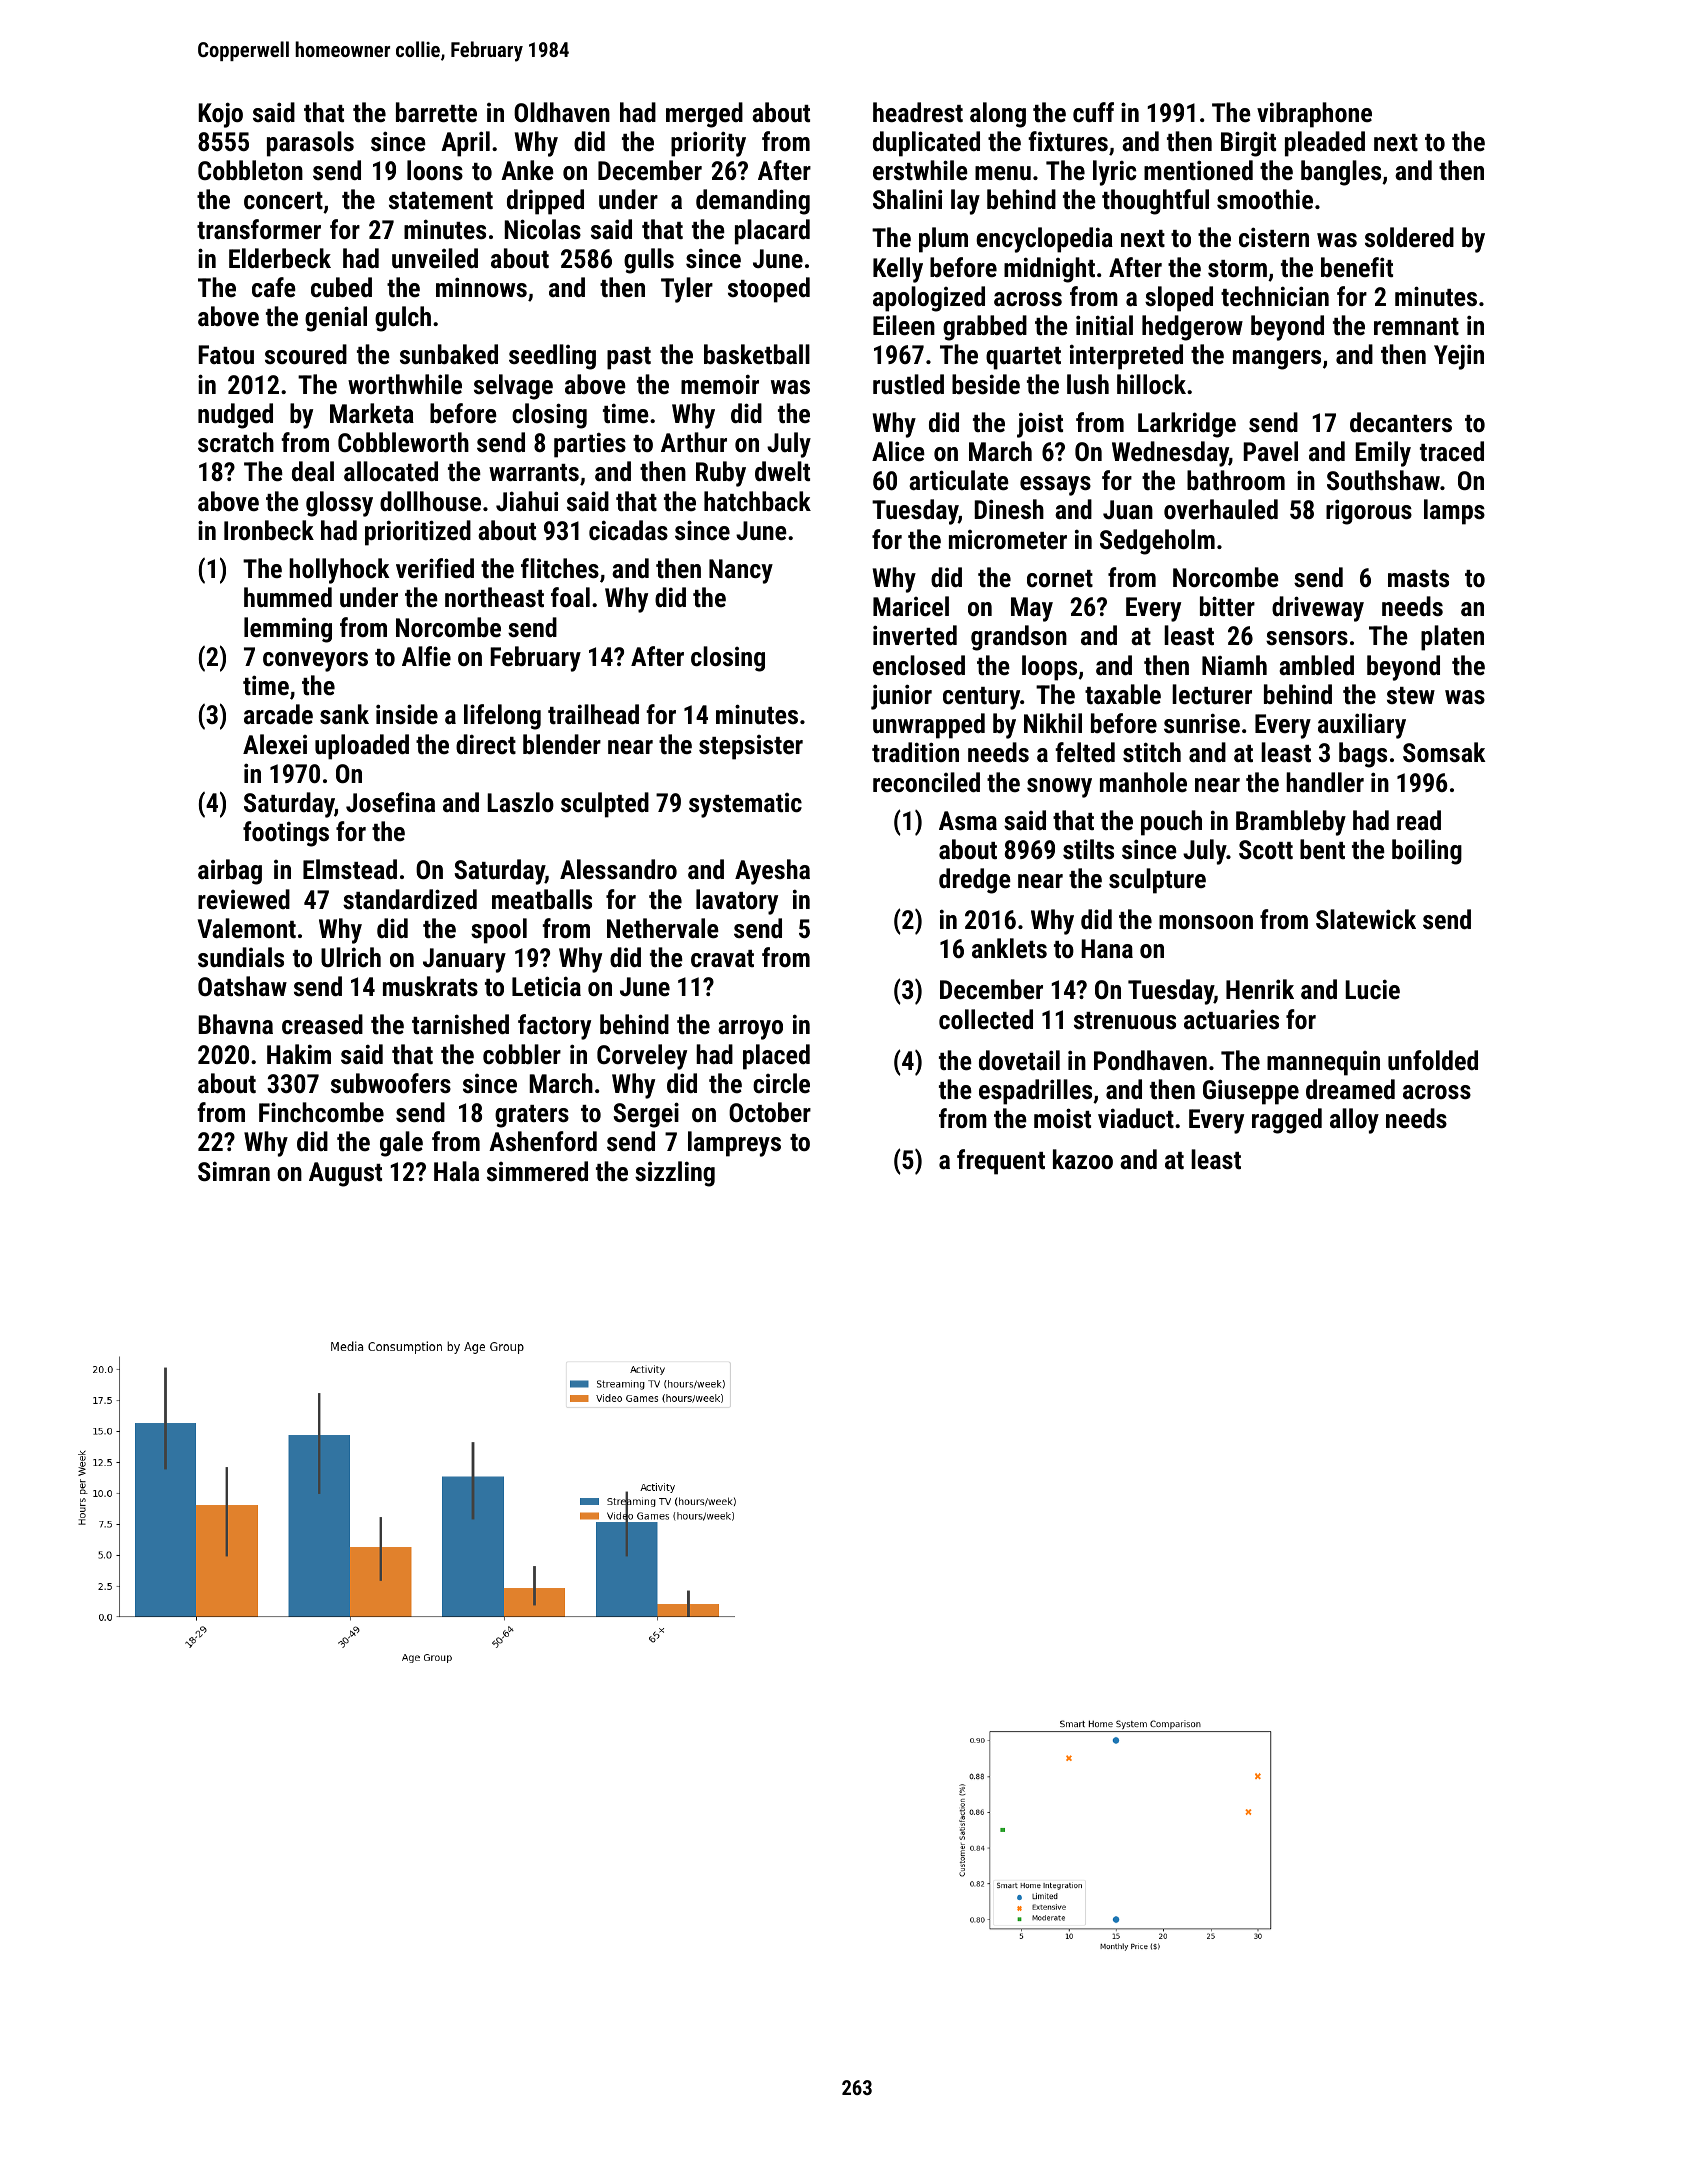  I want to click on Laszlo, so click(520, 802).
